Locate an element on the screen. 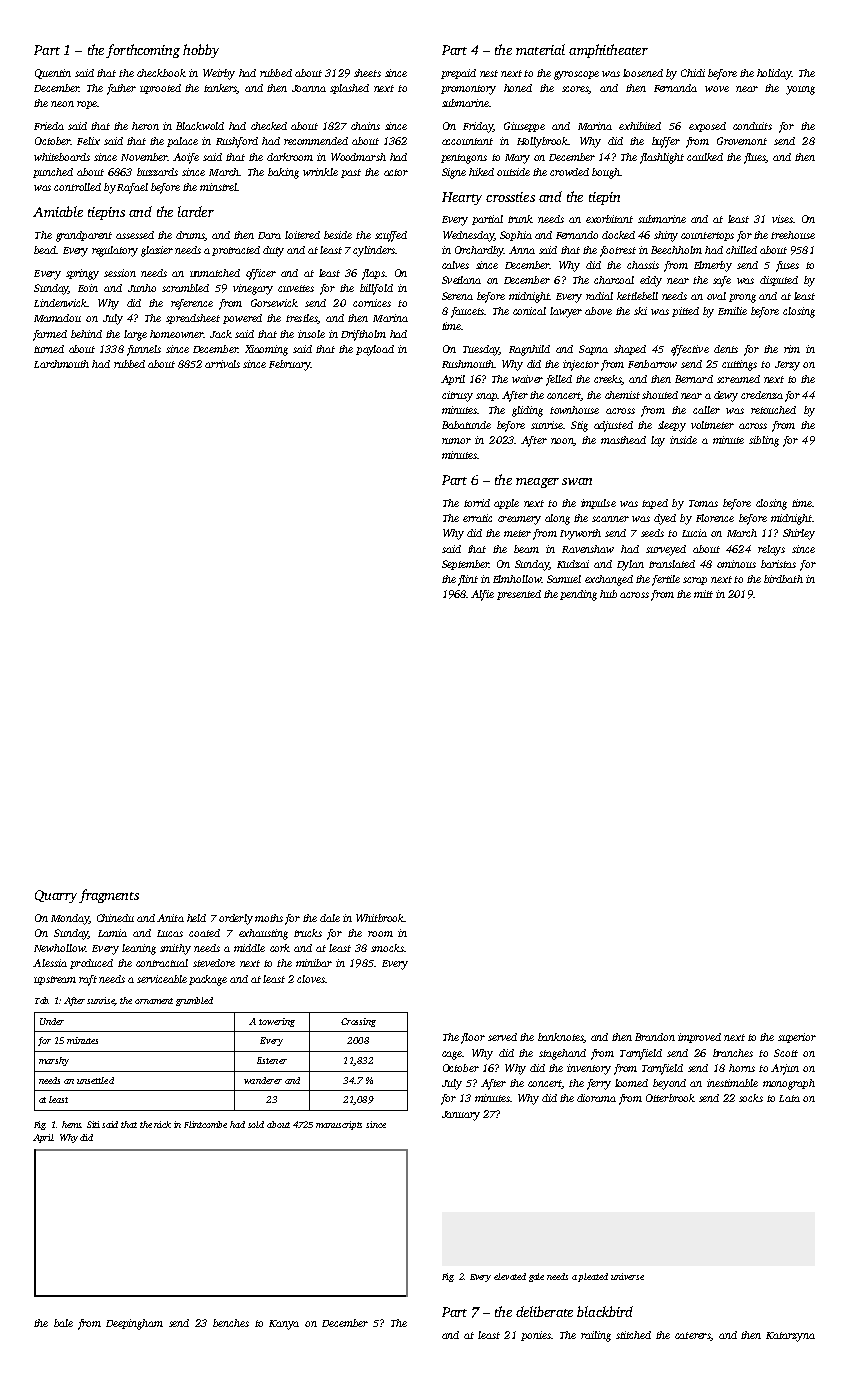 The image size is (849, 1400). Deepingham is located at coordinates (134, 1324).
